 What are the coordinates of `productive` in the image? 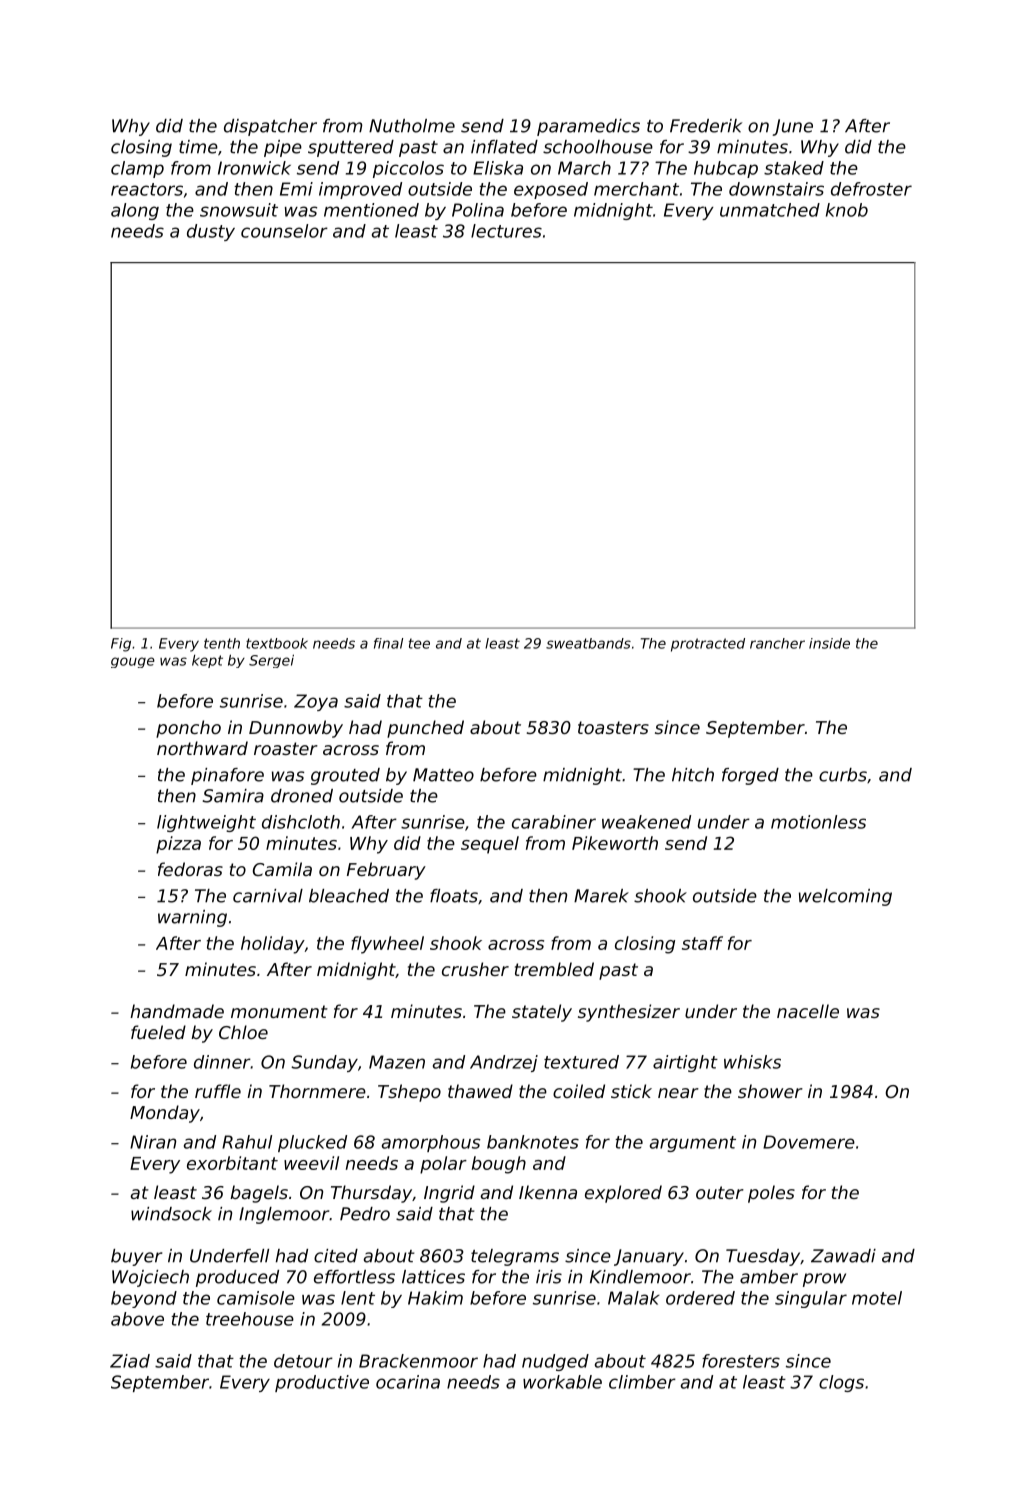 It's located at (322, 1383).
